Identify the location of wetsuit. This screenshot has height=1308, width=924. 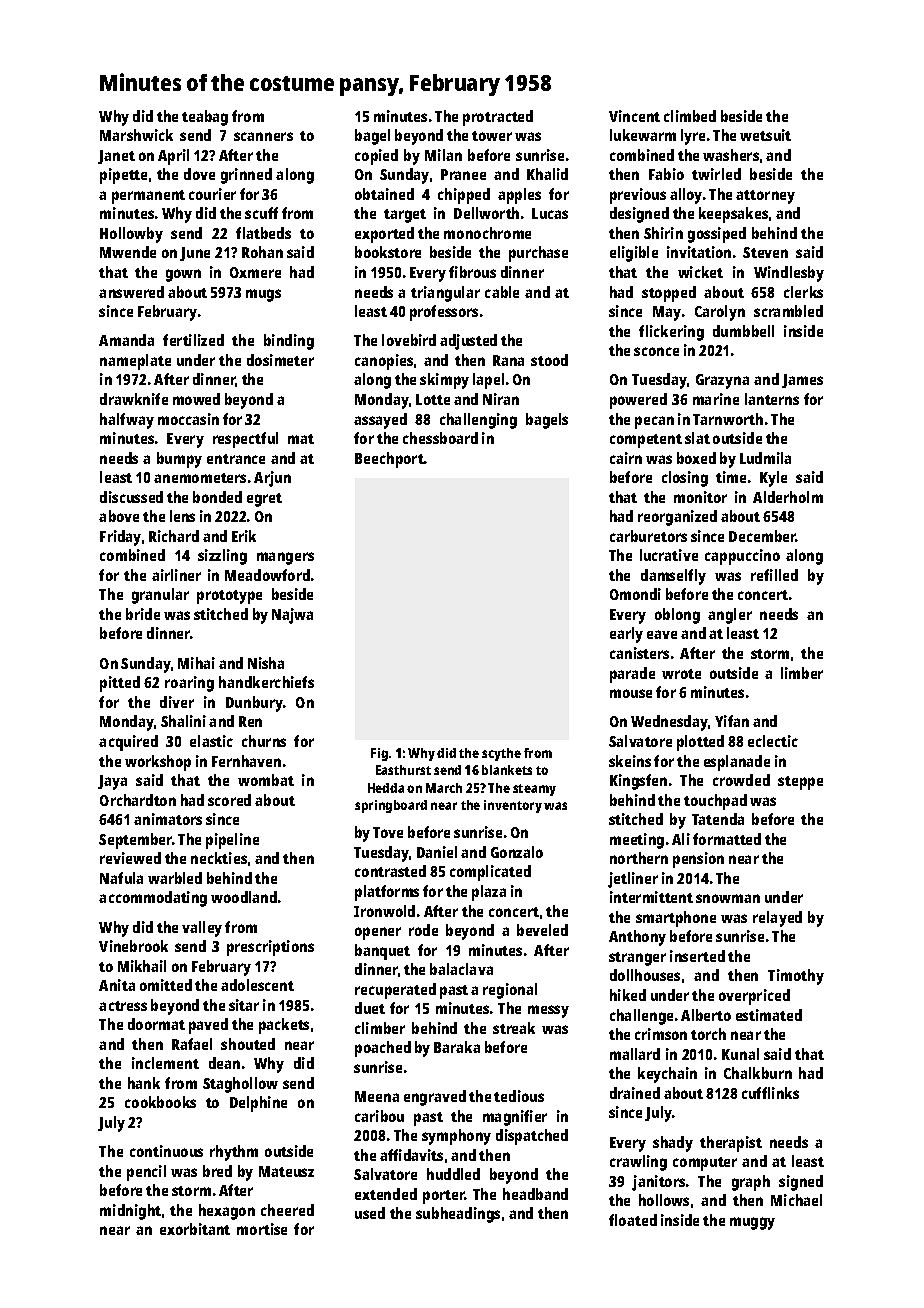
(765, 135).
